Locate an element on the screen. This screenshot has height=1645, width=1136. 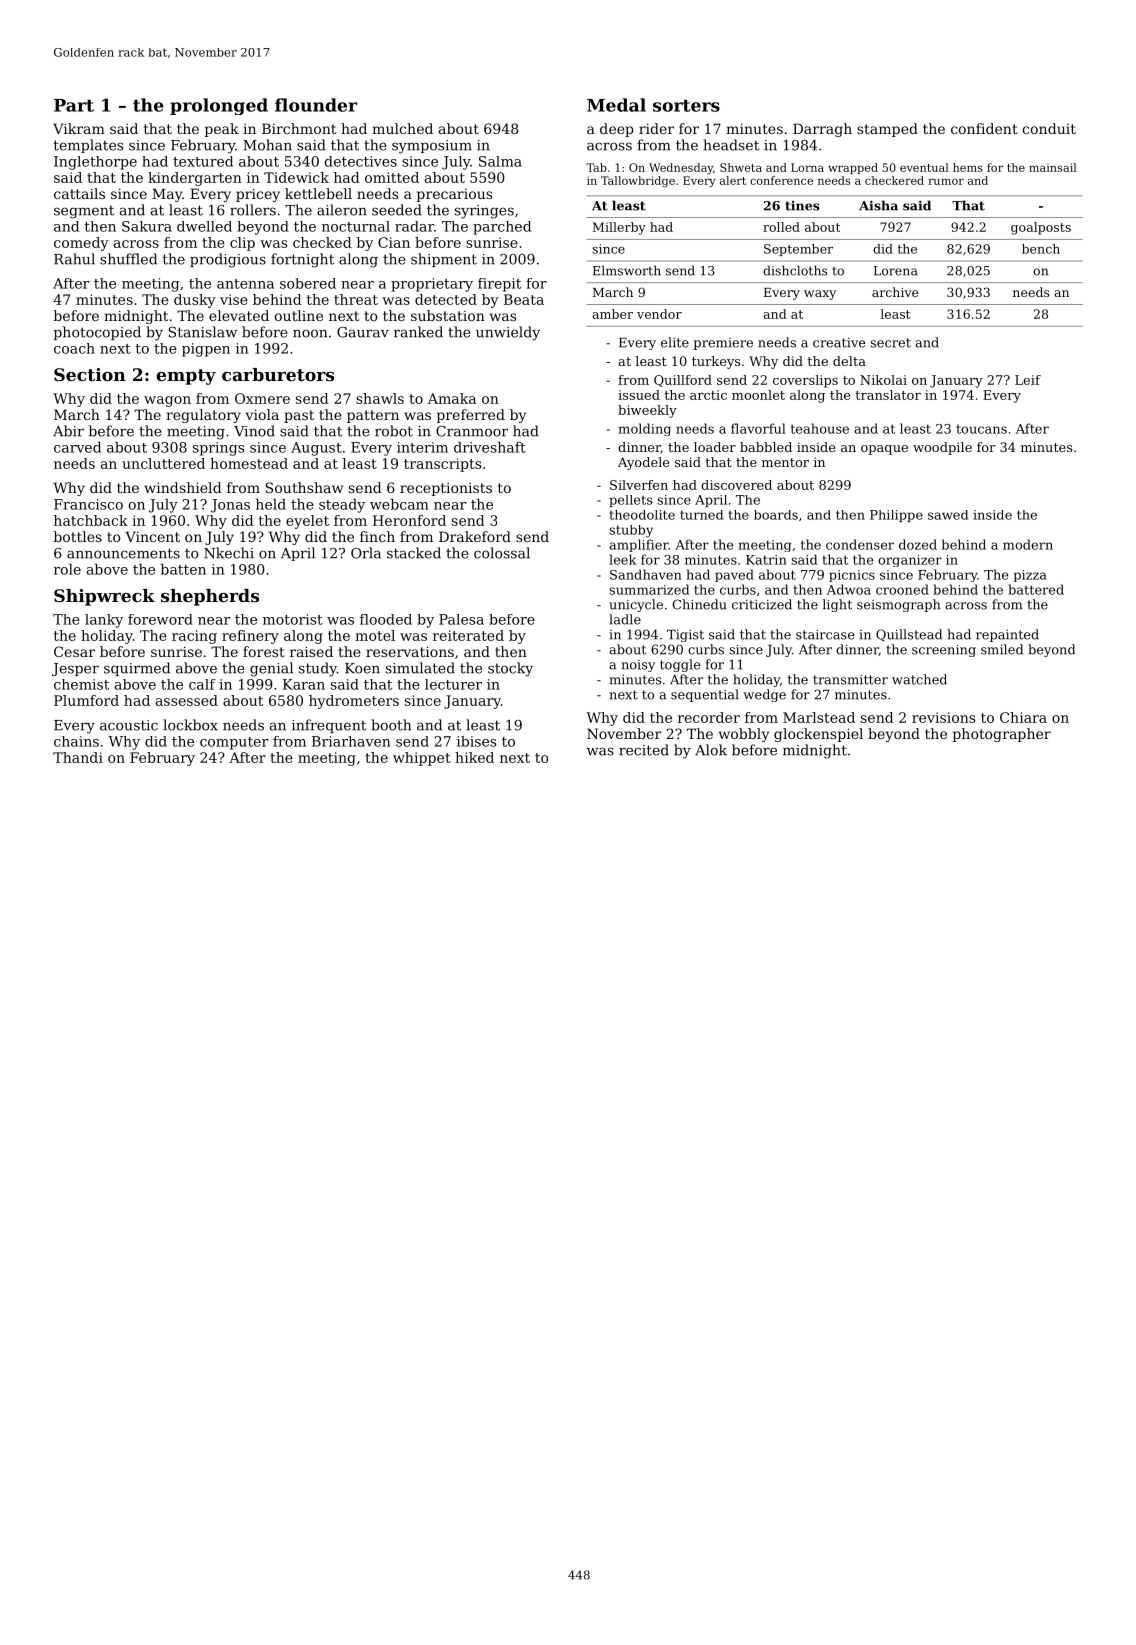
ladle is located at coordinates (625, 619).
